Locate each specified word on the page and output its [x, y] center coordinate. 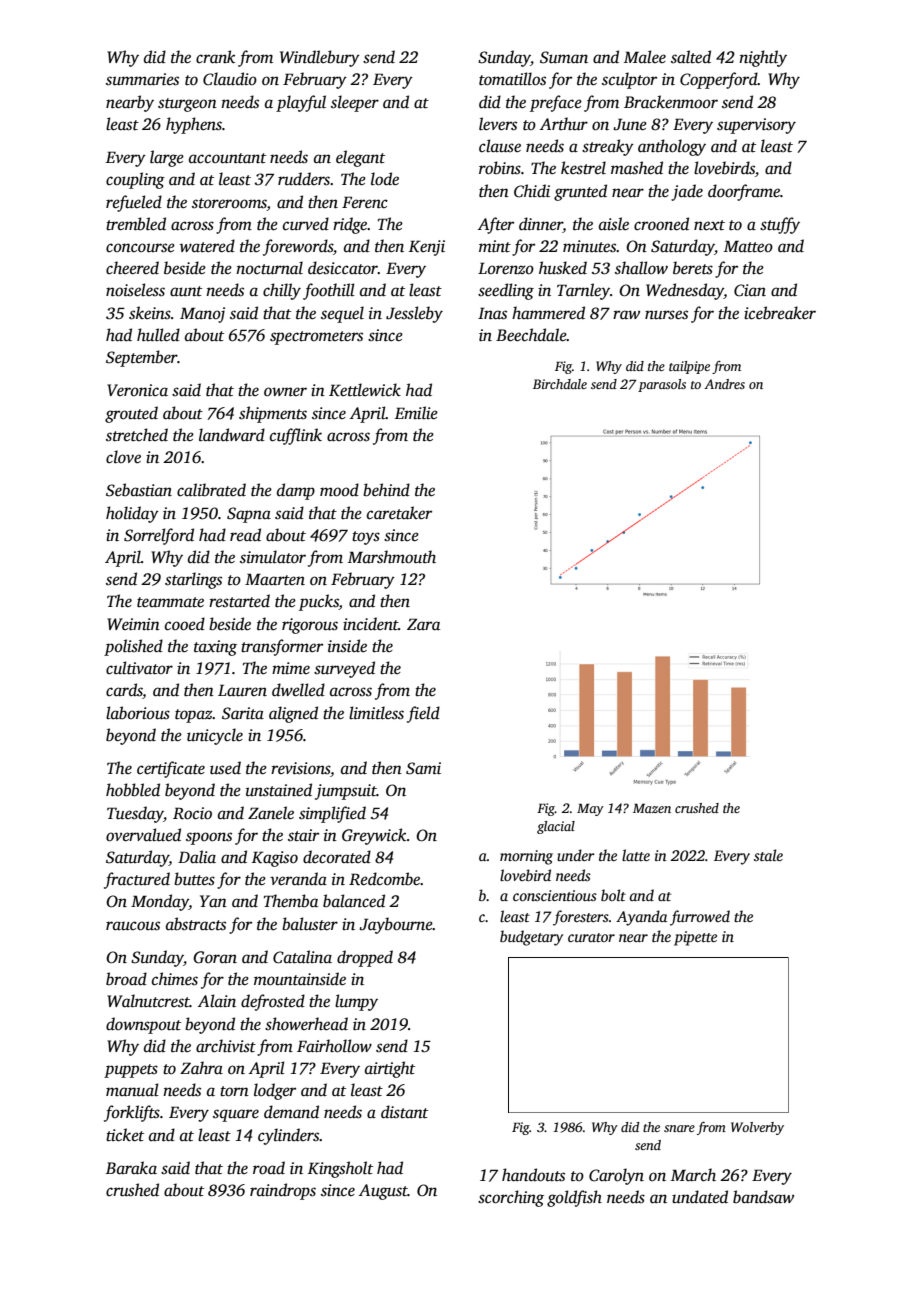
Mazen [652, 808]
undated [700, 1197]
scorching [511, 1198]
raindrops [283, 1191]
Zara [423, 624]
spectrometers [316, 338]
